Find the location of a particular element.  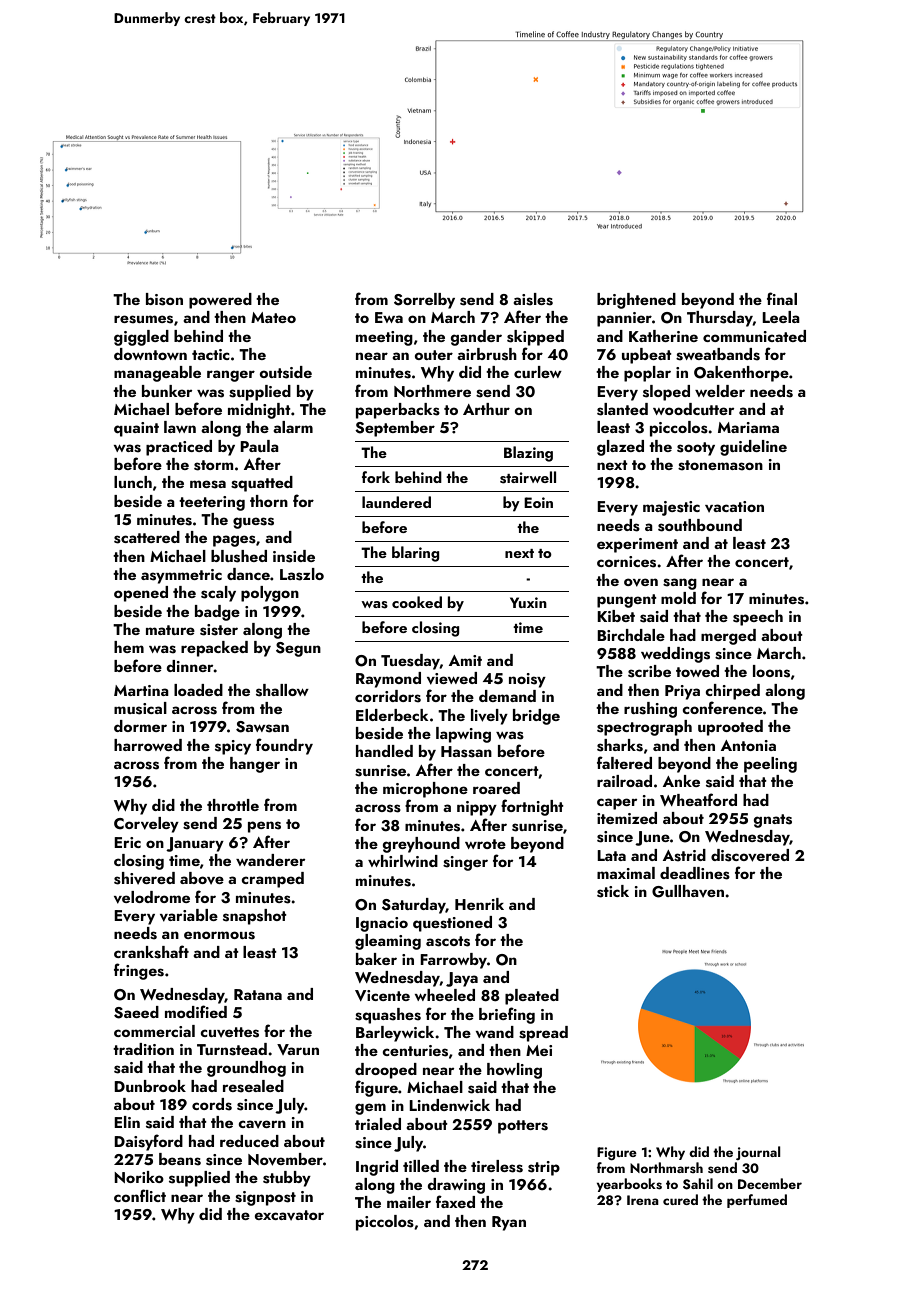

laundered is located at coordinates (396, 502).
